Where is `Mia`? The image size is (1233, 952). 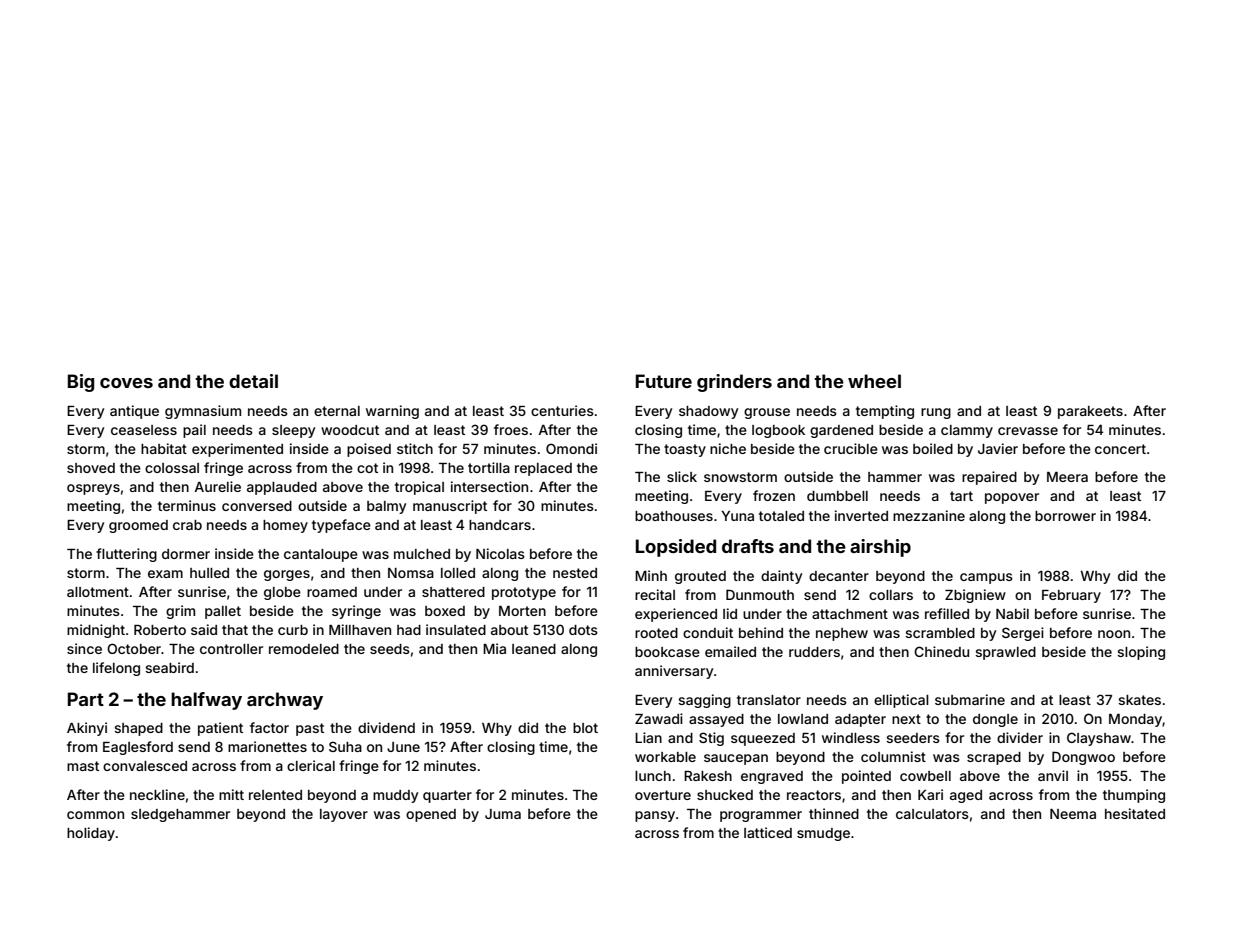
Mia is located at coordinates (494, 648).
